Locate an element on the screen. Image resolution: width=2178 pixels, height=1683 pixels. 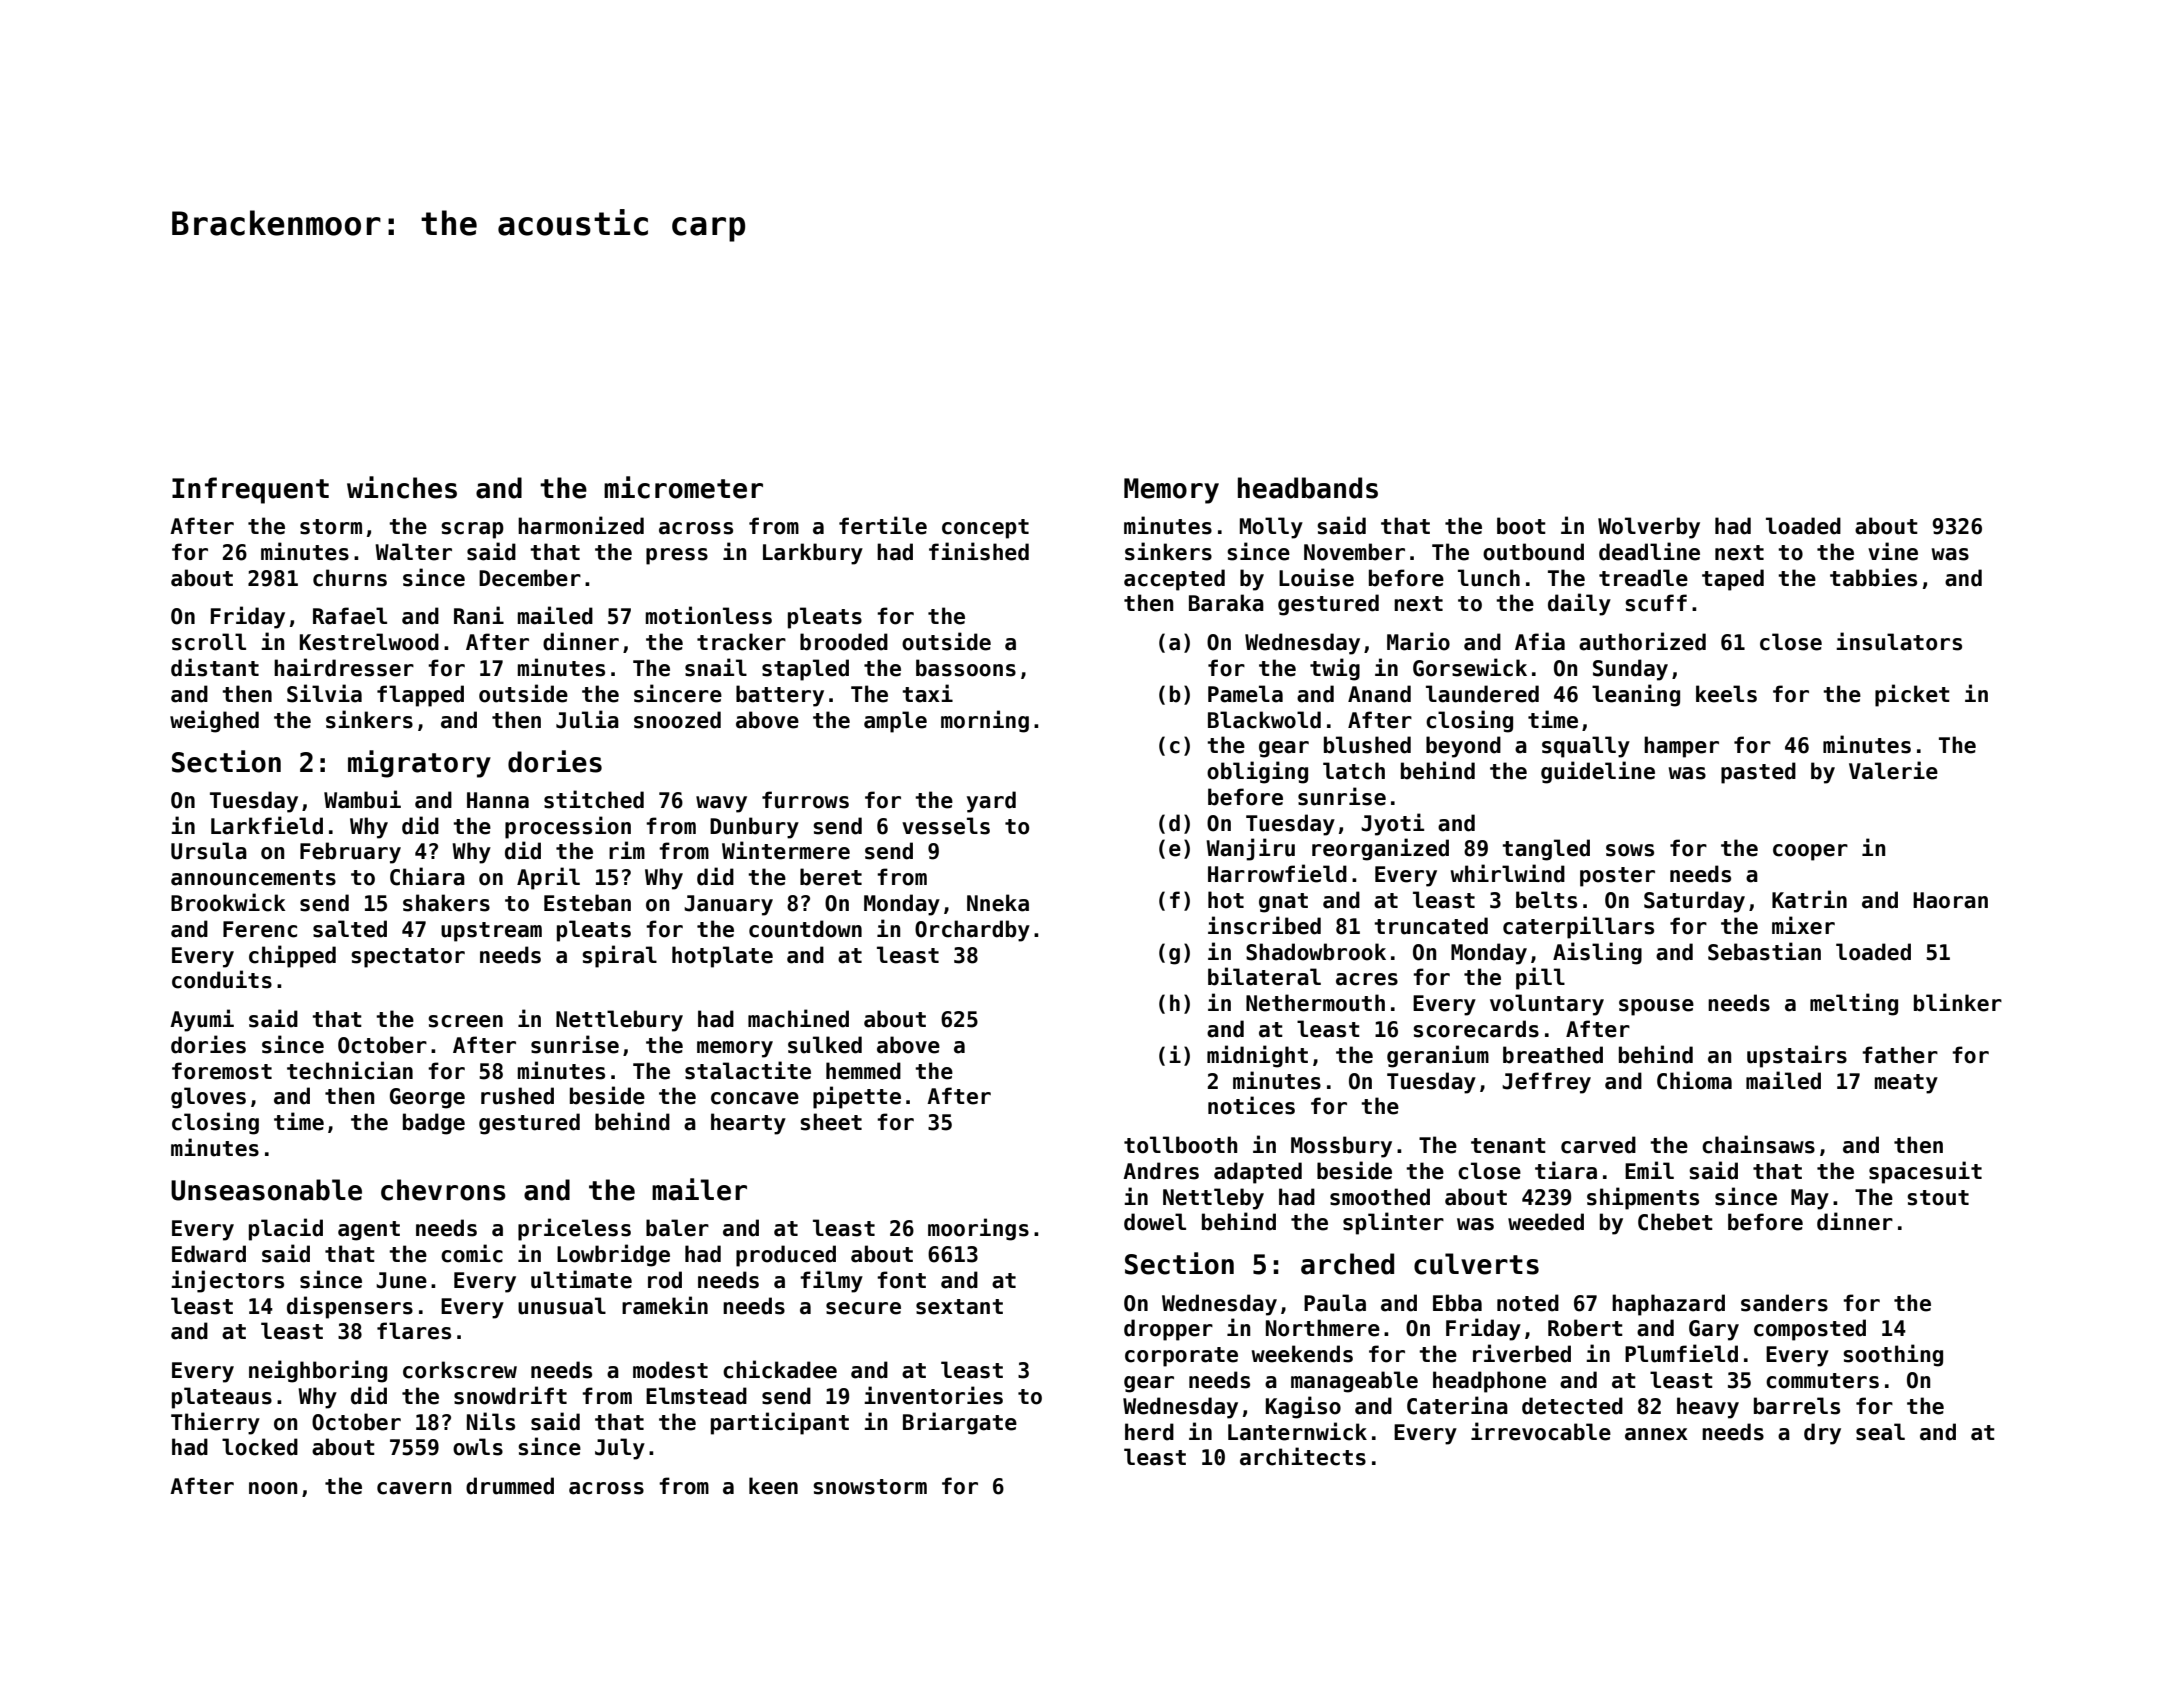
architects is located at coordinates (1303, 1456).
